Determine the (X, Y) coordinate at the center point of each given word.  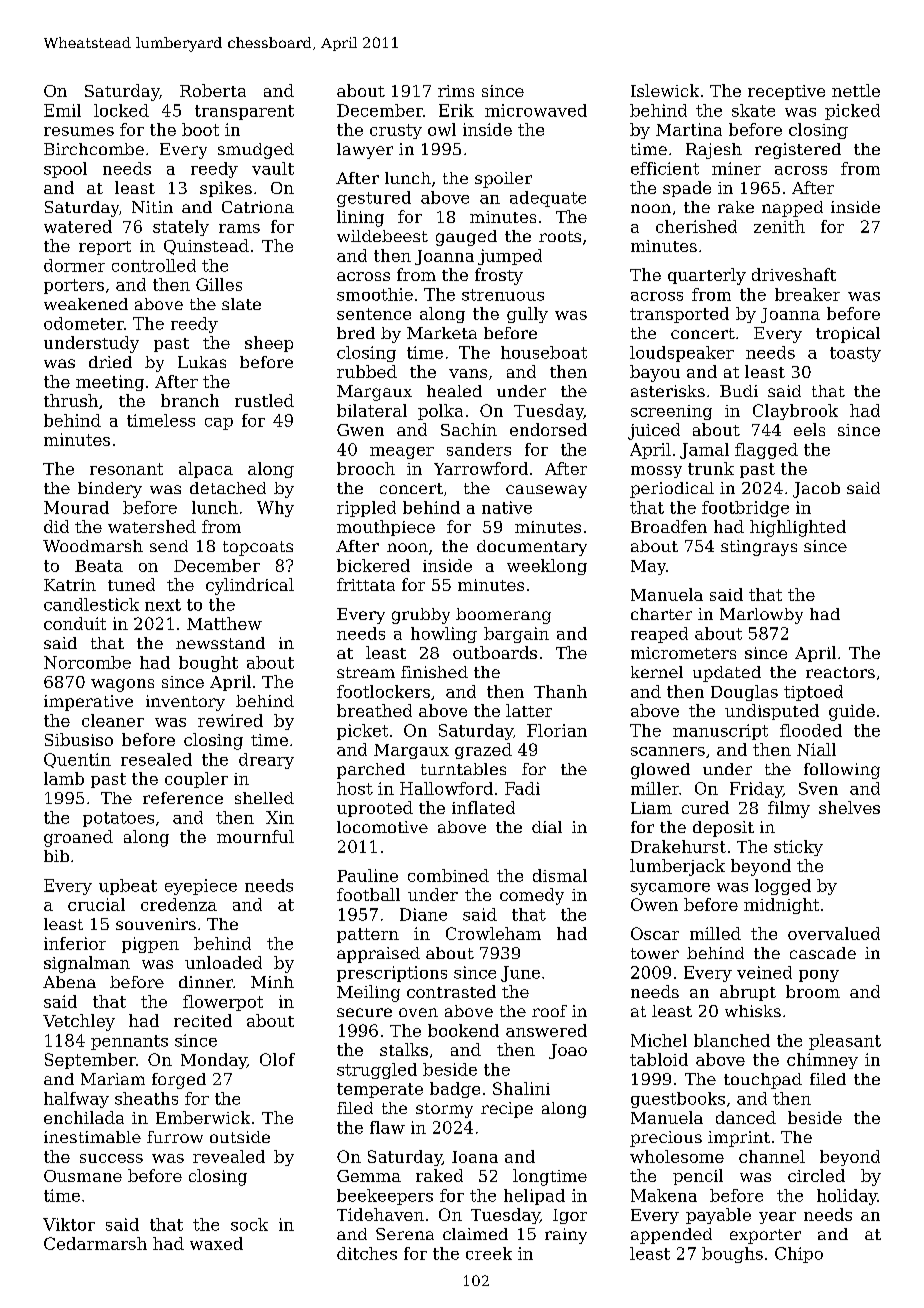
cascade (823, 953)
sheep (269, 344)
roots (560, 236)
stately (181, 228)
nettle (856, 90)
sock (249, 1224)
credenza (179, 904)
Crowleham (493, 933)
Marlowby (761, 616)
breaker (807, 294)
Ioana (475, 1157)
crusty (396, 131)
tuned (131, 584)
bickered (373, 565)
